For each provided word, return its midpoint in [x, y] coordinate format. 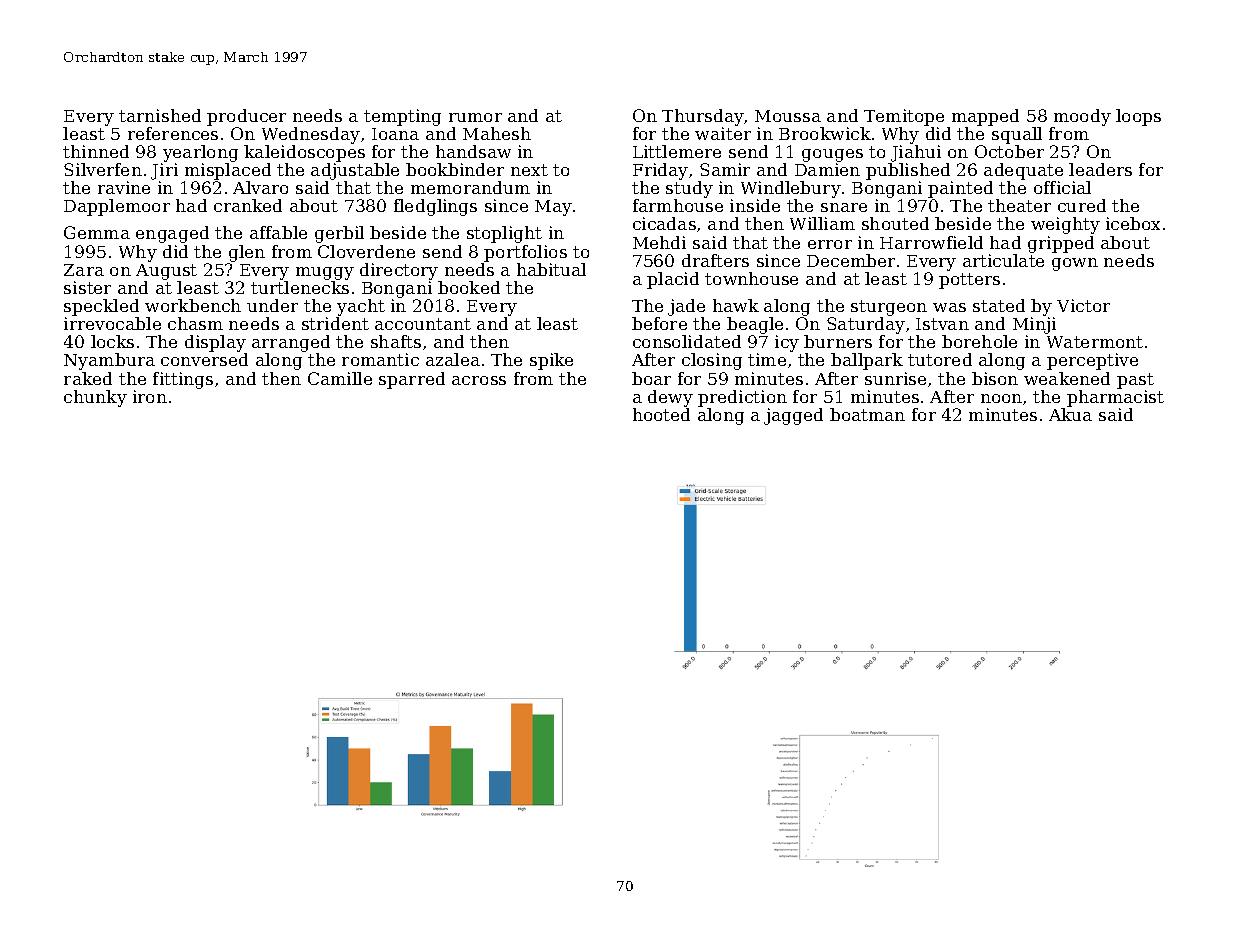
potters [969, 281]
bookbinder [455, 169]
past [1135, 381]
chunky [95, 398]
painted [960, 189]
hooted [661, 414]
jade [686, 307]
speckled [101, 307]
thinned [96, 151]
